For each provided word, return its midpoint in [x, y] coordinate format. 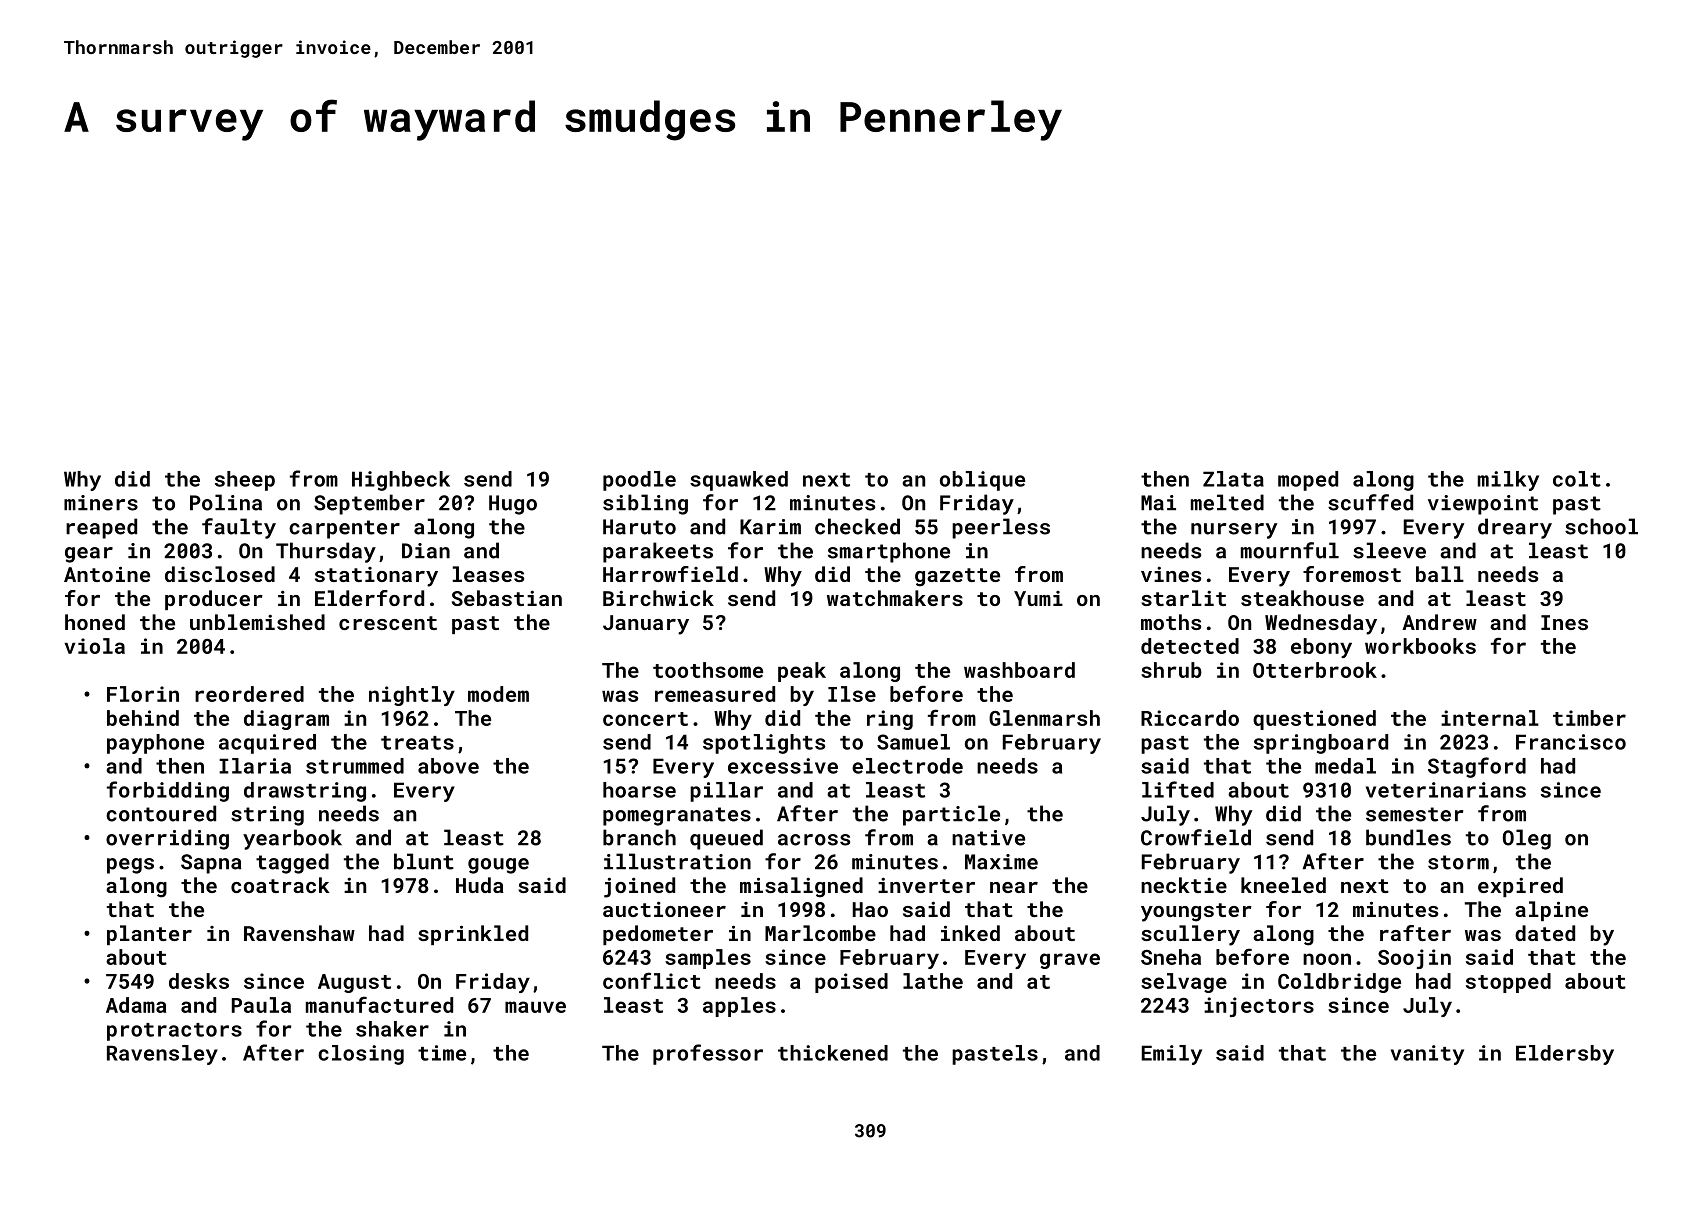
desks [199, 981]
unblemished [257, 622]
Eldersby [1565, 1055]
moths [1171, 622]
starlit [1183, 598]
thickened [833, 1053]
